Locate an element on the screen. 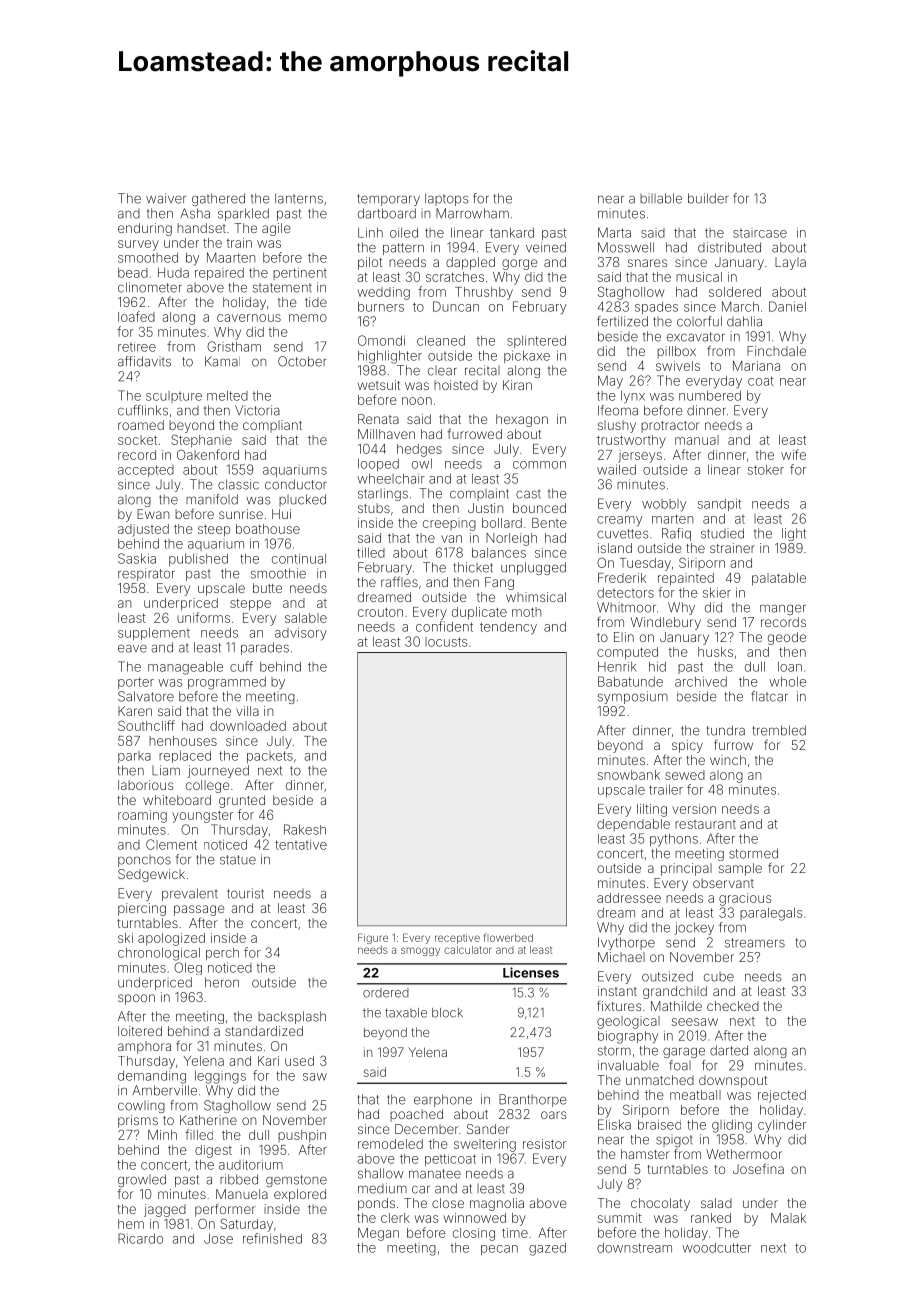  restaurant is located at coordinates (705, 824).
